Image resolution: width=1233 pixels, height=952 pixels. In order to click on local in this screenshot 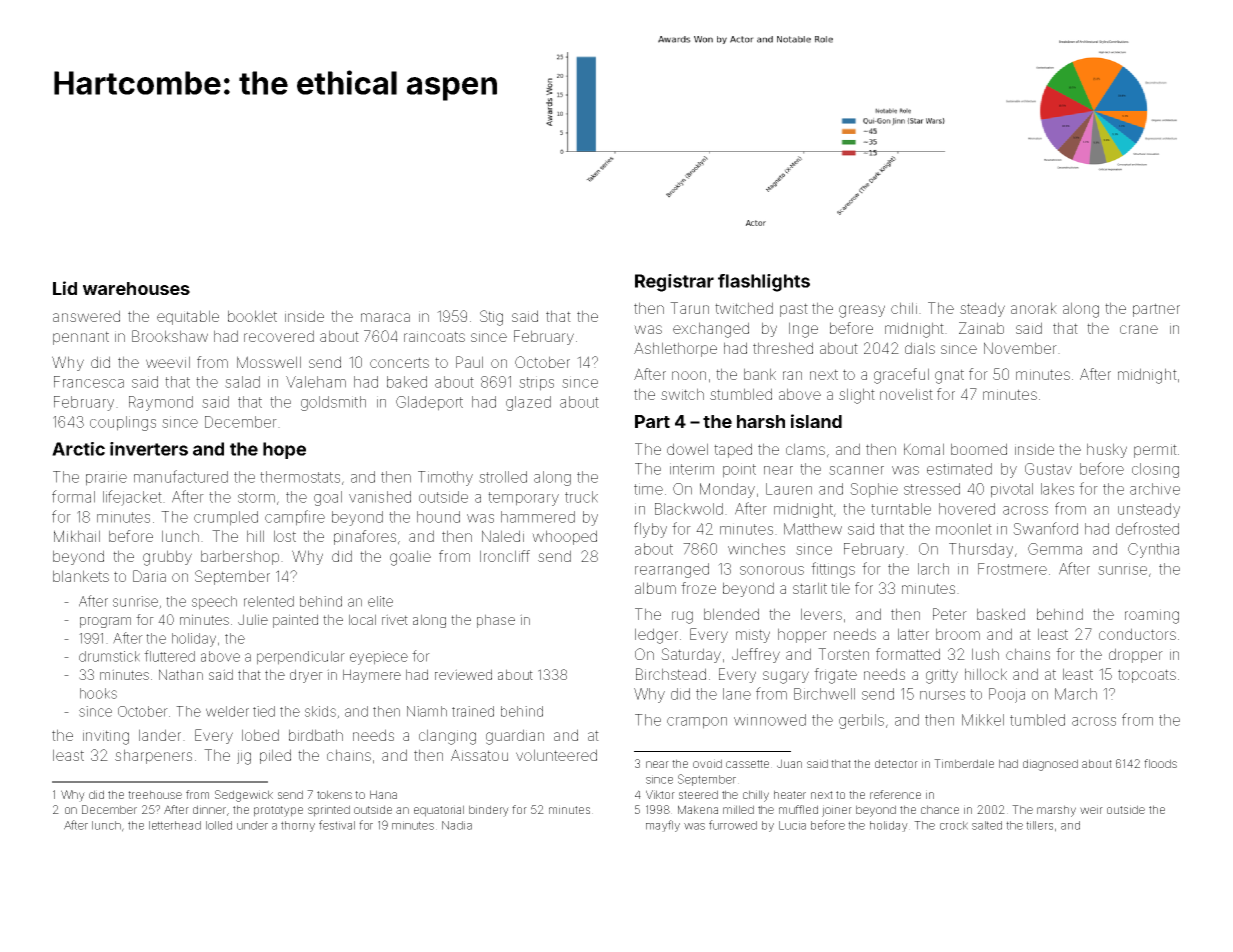, I will do `click(362, 619)`.
